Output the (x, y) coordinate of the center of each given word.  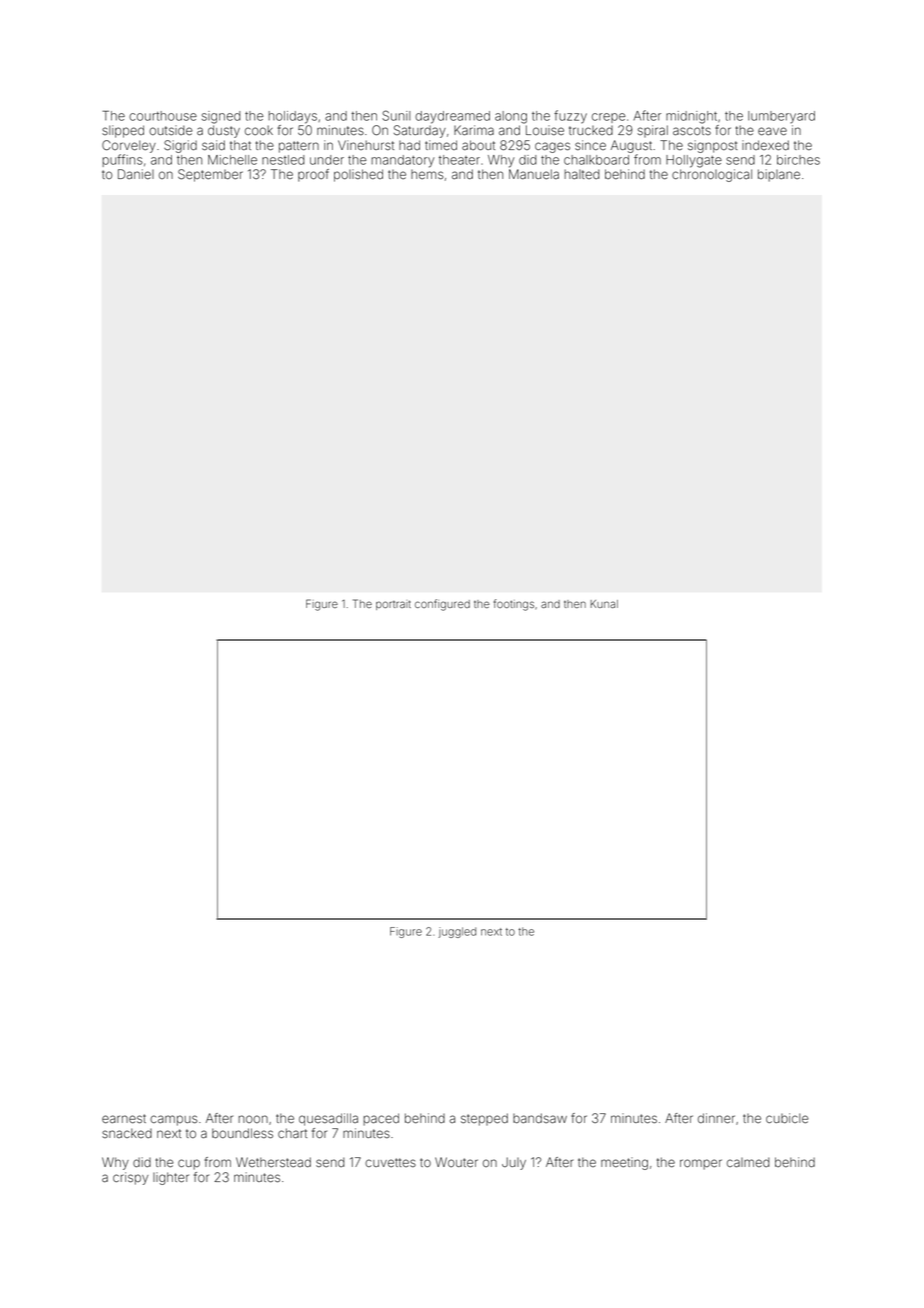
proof (313, 175)
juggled (457, 932)
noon (253, 1119)
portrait (393, 605)
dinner (716, 1118)
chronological (712, 175)
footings (514, 605)
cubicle (787, 1118)
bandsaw (540, 1118)
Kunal (604, 604)
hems (427, 175)
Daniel (136, 174)
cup (189, 1164)
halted (582, 174)
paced (381, 1119)
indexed (765, 145)
